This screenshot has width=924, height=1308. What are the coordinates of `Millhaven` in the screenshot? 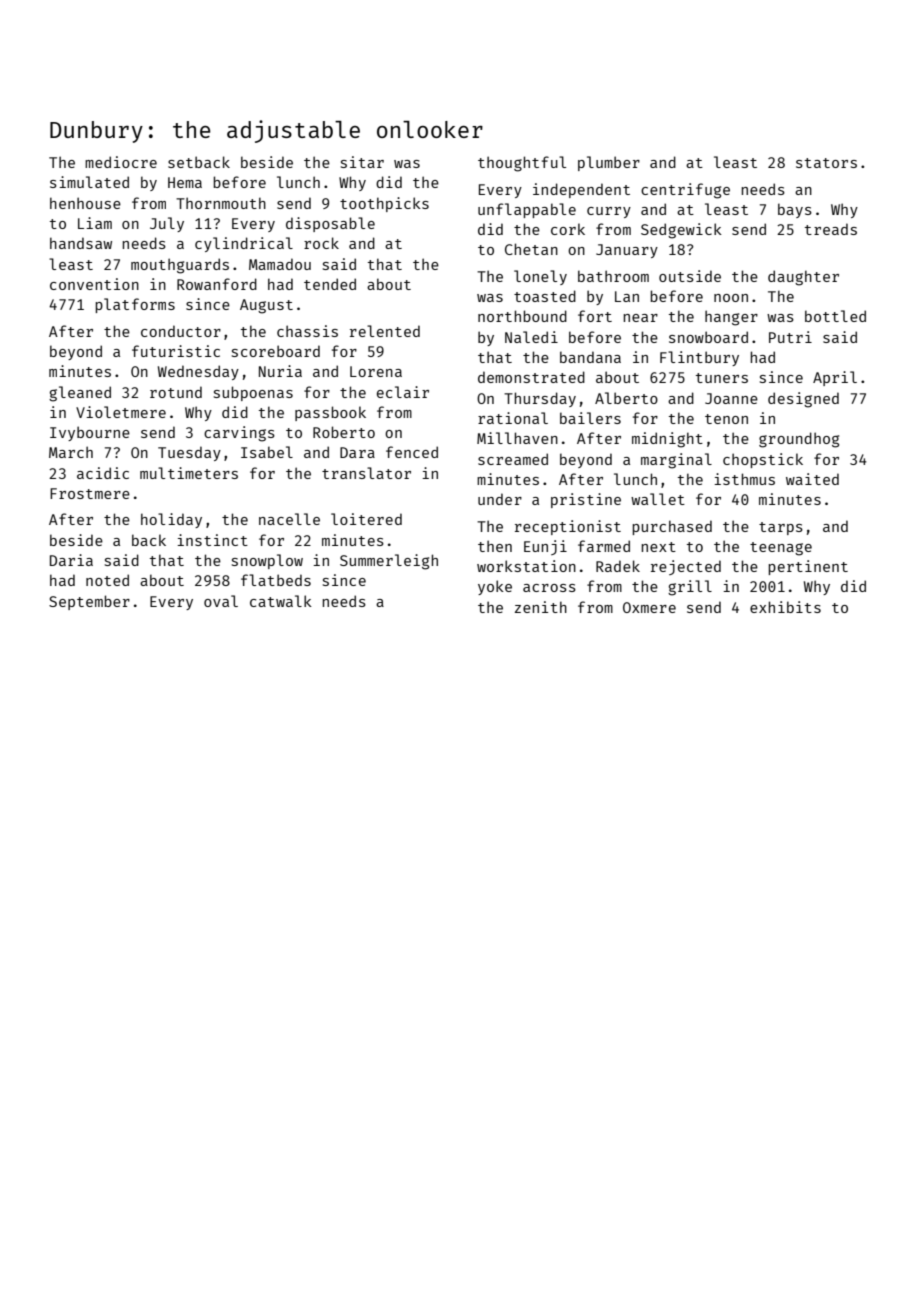 It's located at (517, 438).
